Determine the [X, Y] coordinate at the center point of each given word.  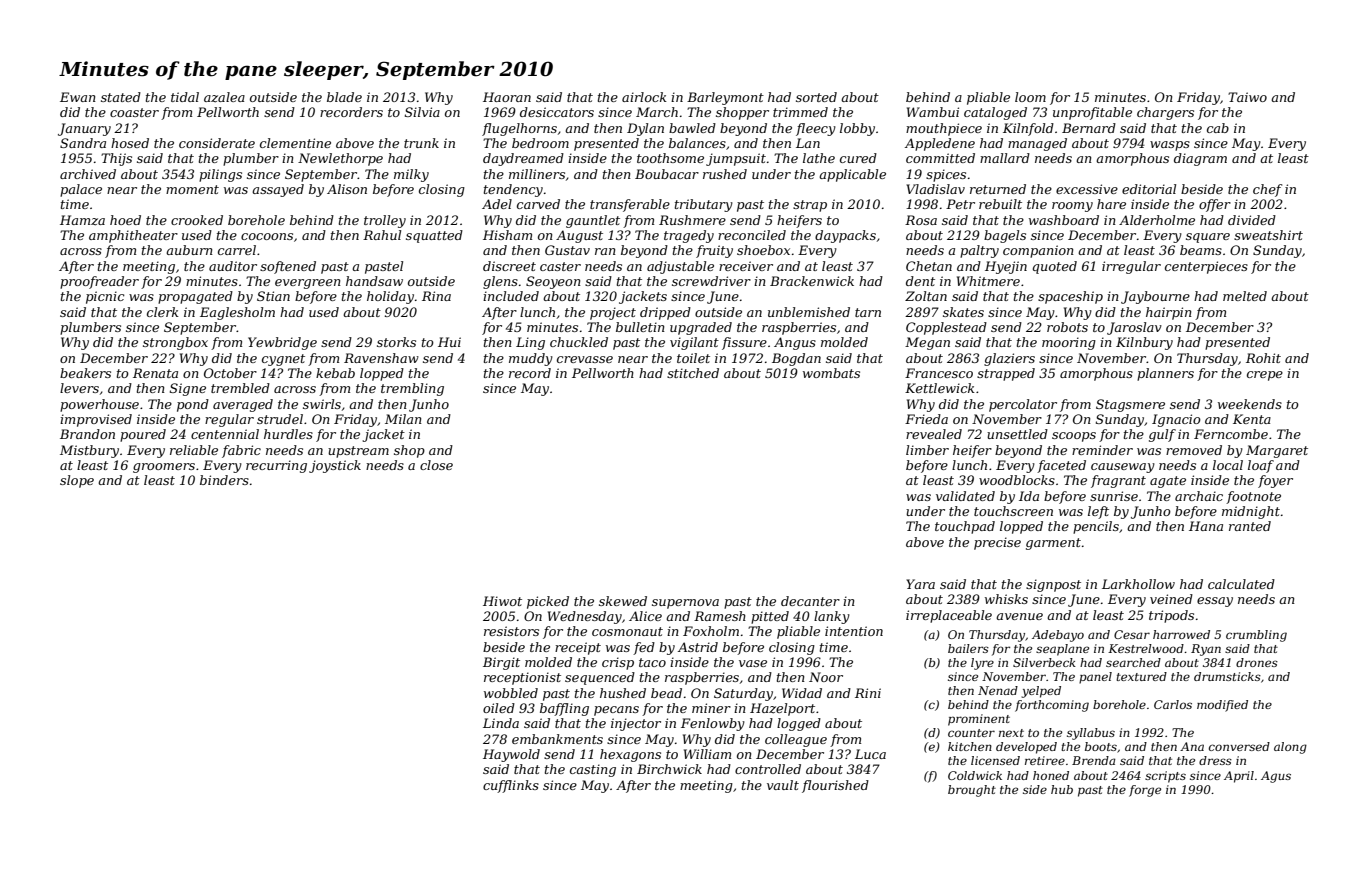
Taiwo [1247, 97]
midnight [1251, 512]
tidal [185, 97]
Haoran [507, 97]
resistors [511, 631]
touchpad [965, 527]
